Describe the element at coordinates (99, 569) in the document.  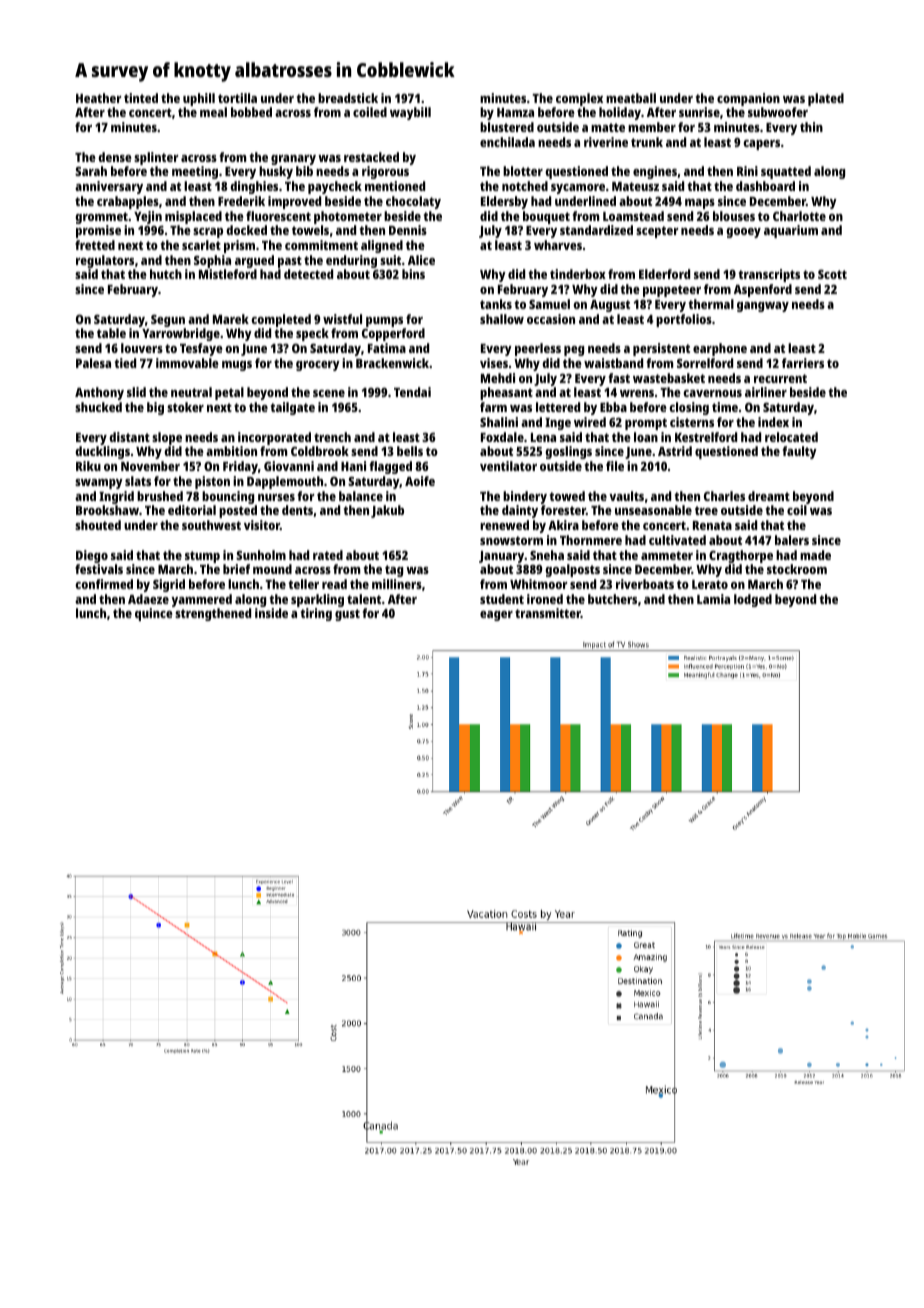
I see `festivals` at that location.
